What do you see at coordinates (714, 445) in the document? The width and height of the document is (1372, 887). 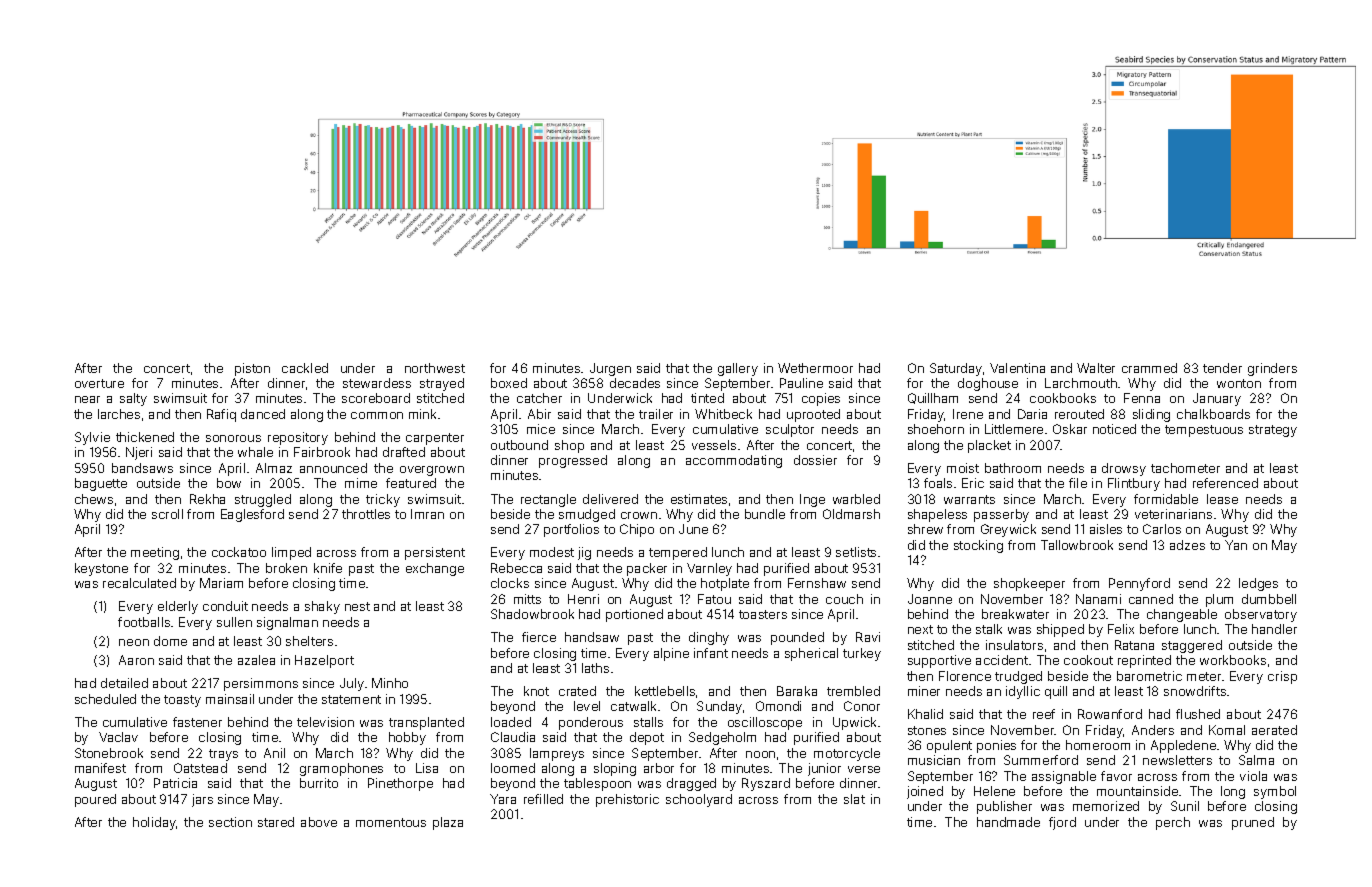 I see `vessels` at bounding box center [714, 445].
